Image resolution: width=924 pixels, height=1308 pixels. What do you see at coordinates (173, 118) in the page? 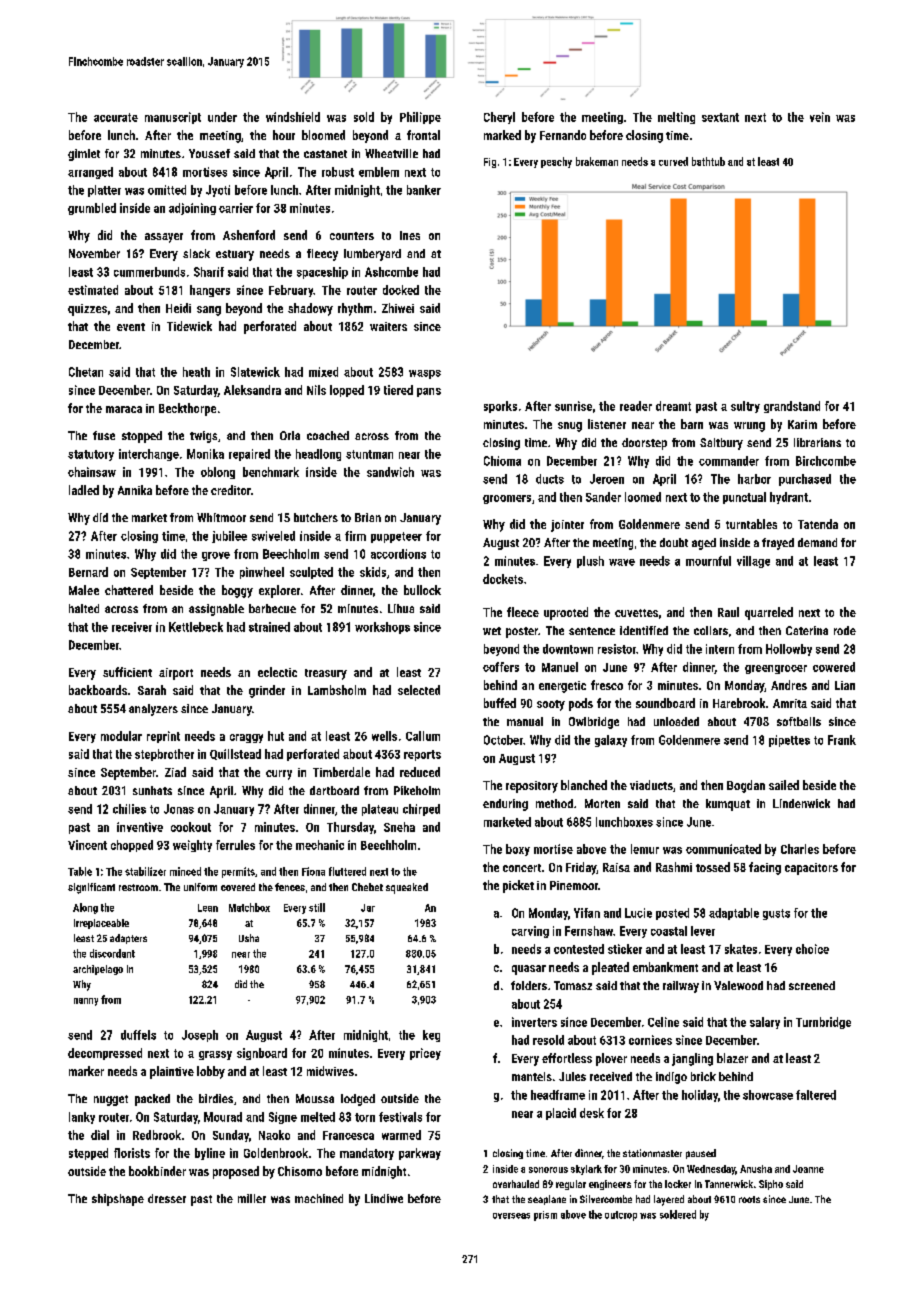
I see `manuscript` at bounding box center [173, 118].
